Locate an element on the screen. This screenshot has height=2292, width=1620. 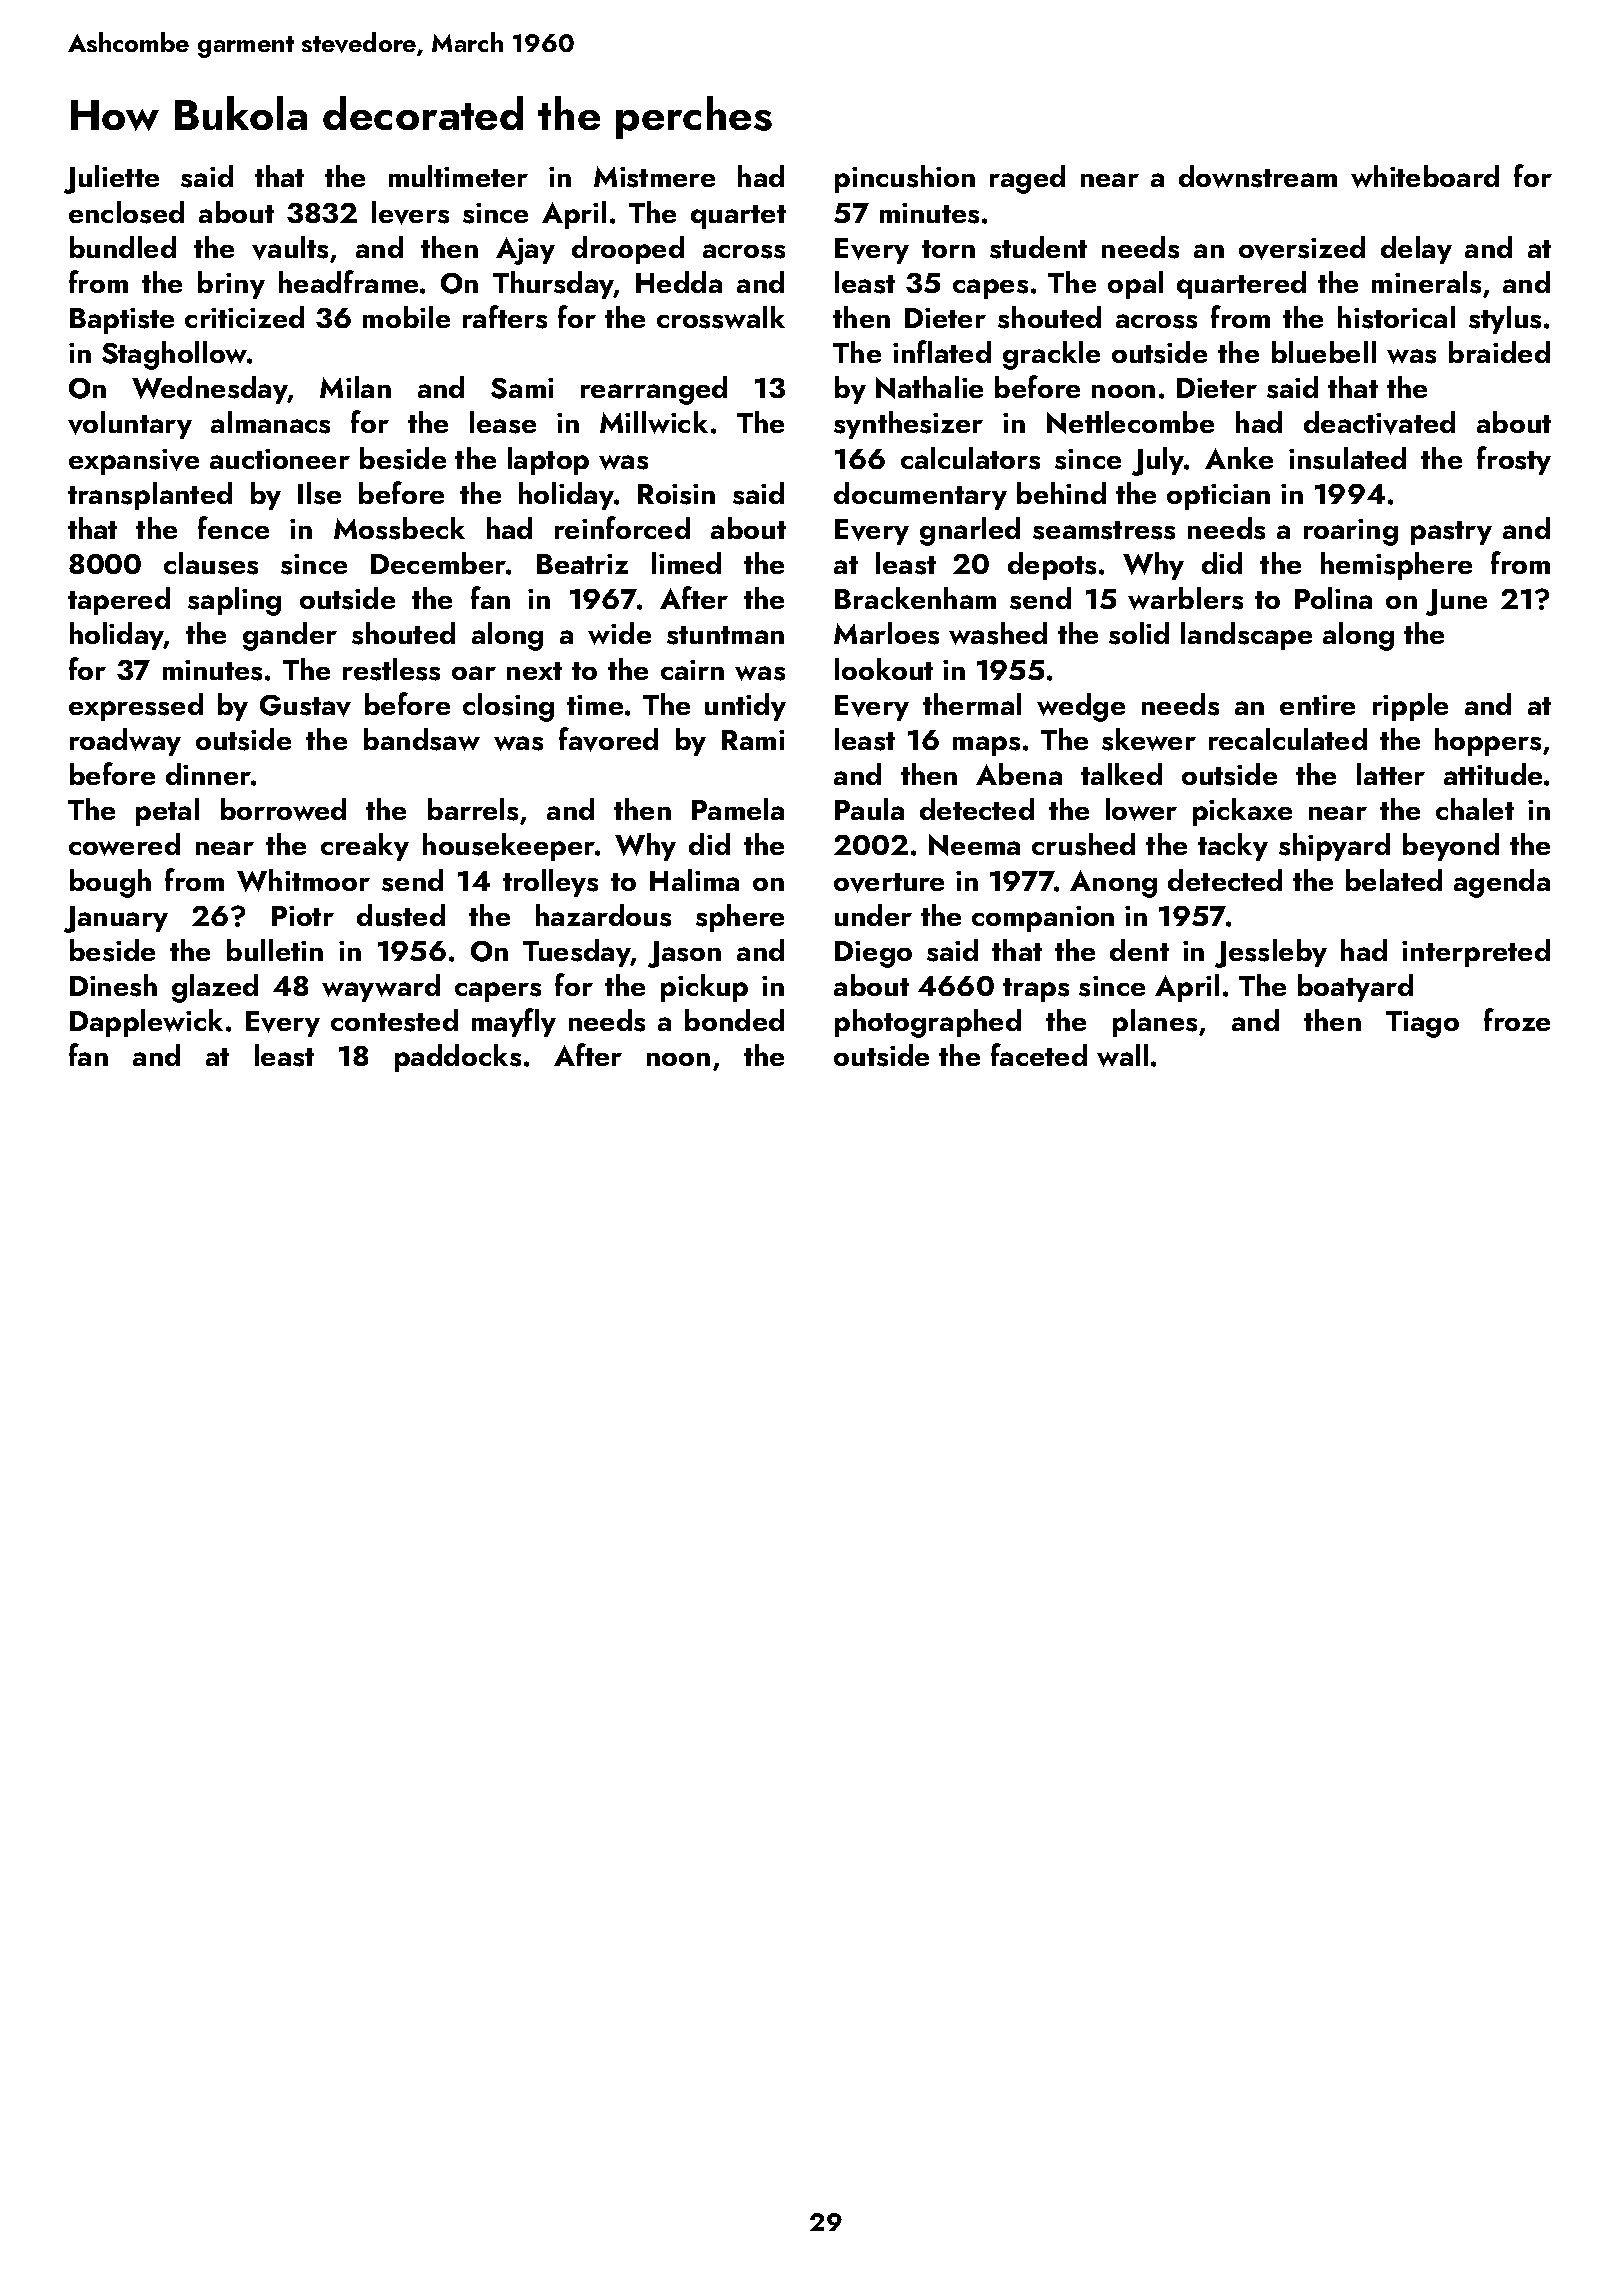
synthesizer is located at coordinates (908, 425).
